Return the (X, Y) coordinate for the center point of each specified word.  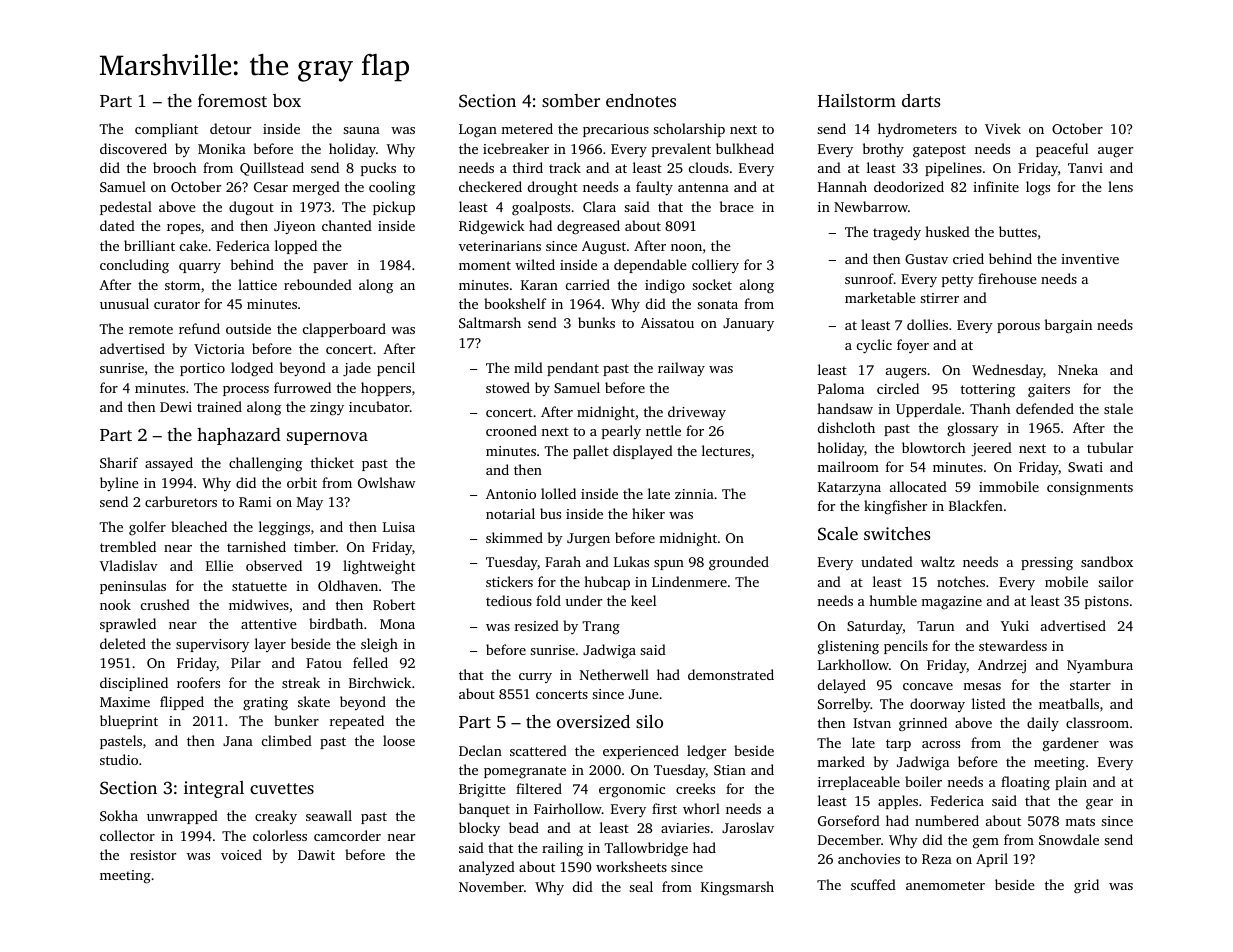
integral (214, 789)
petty (958, 281)
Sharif (119, 462)
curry (535, 678)
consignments (1090, 489)
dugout (251, 208)
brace (737, 206)
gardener (1071, 744)
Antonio (511, 494)
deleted (123, 643)
